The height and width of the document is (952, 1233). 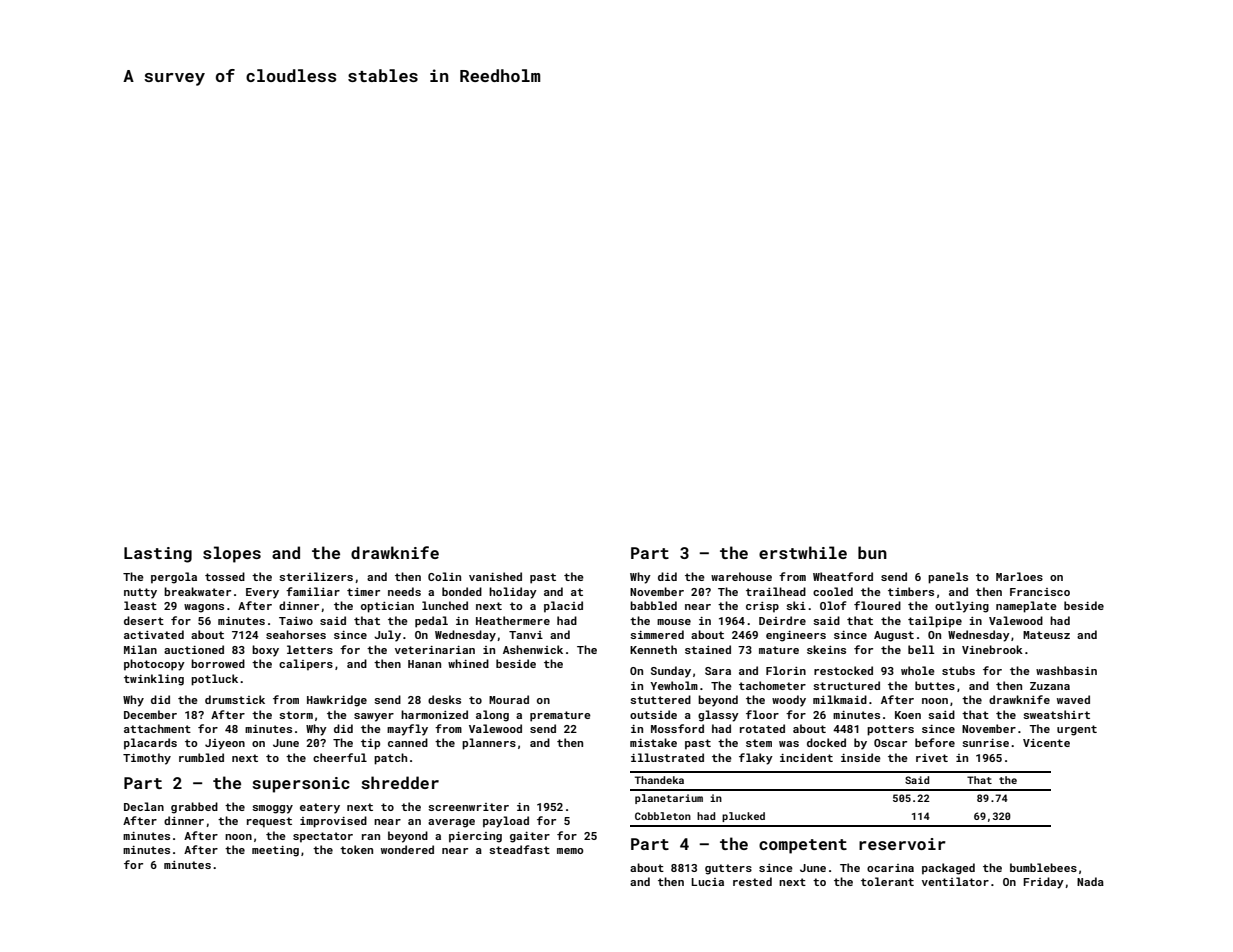 What do you see at coordinates (495, 576) in the document?
I see `vanished` at bounding box center [495, 576].
